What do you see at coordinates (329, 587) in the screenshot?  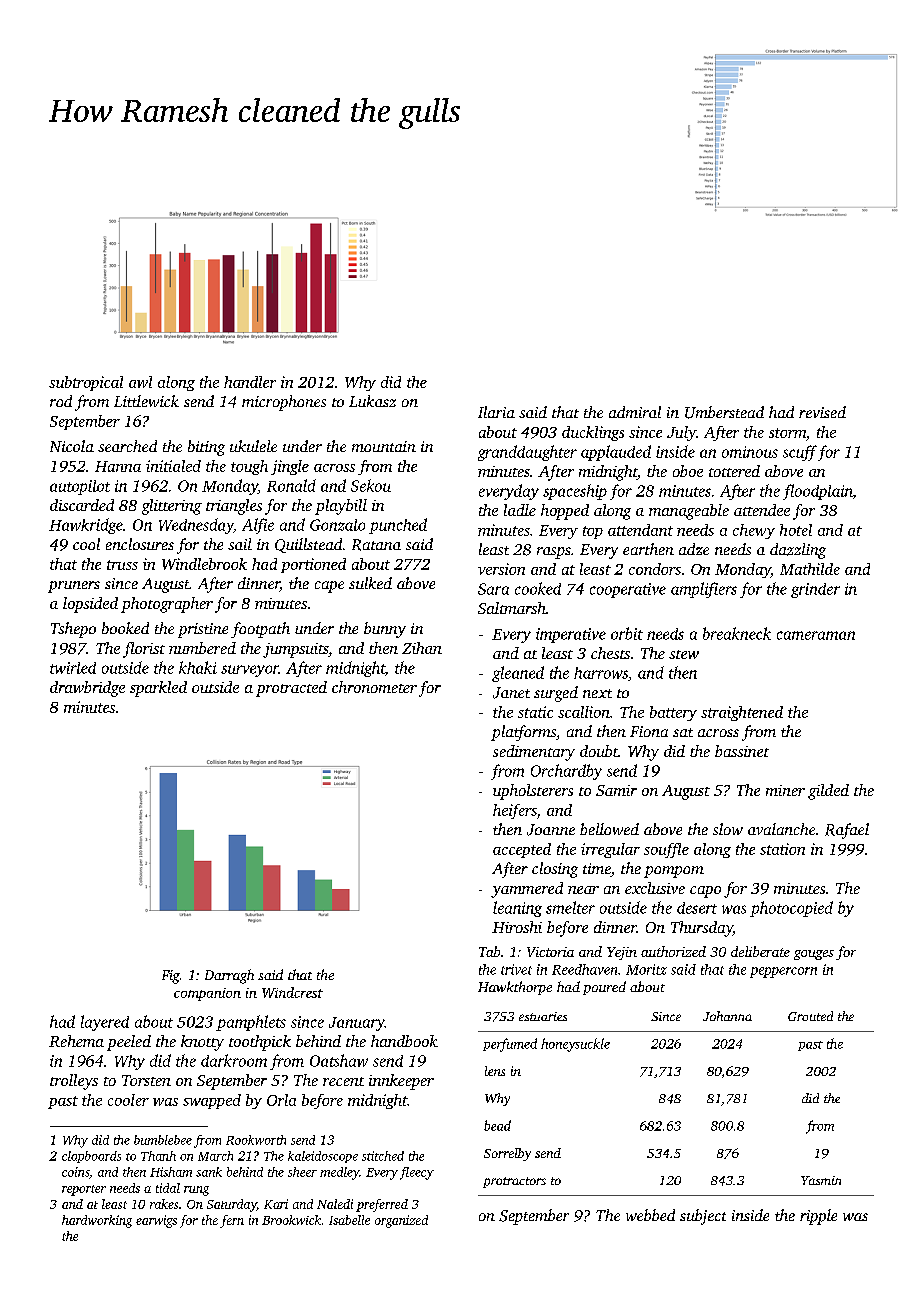 I see `cape` at bounding box center [329, 587].
